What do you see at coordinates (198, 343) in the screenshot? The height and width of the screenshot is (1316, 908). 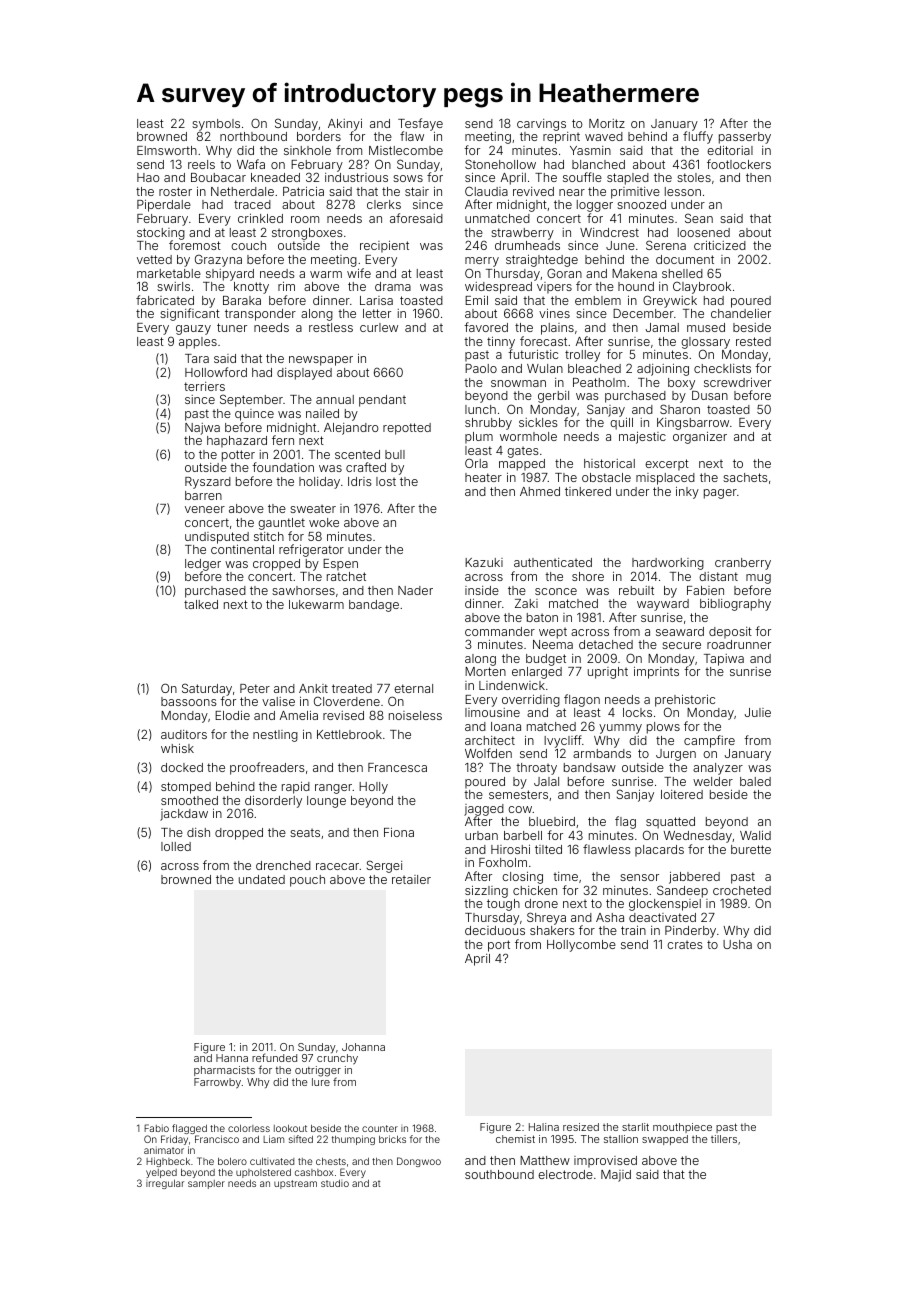 I see `apples` at bounding box center [198, 343].
